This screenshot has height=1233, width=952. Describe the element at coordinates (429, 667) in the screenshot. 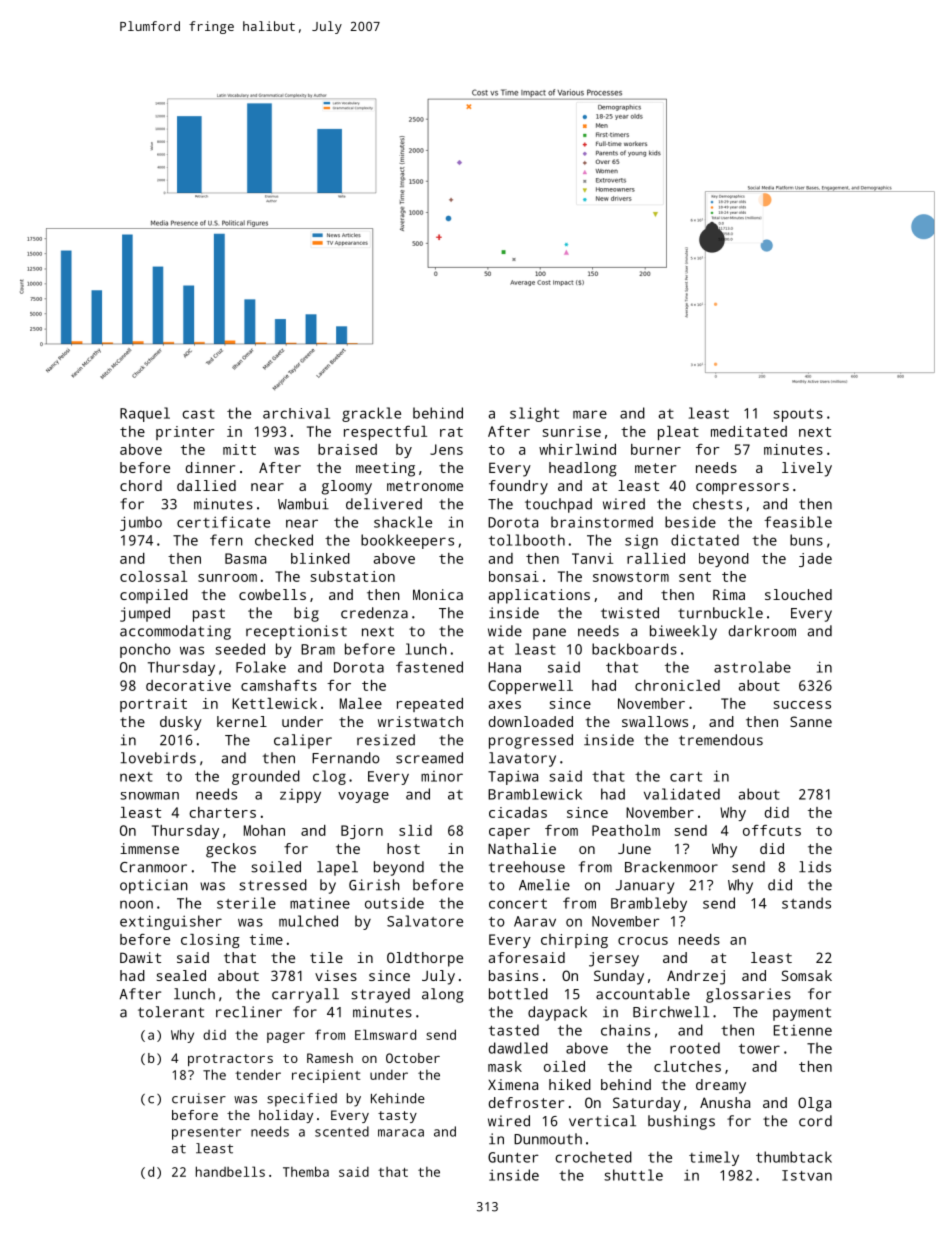

I see `fastened` at that location.
